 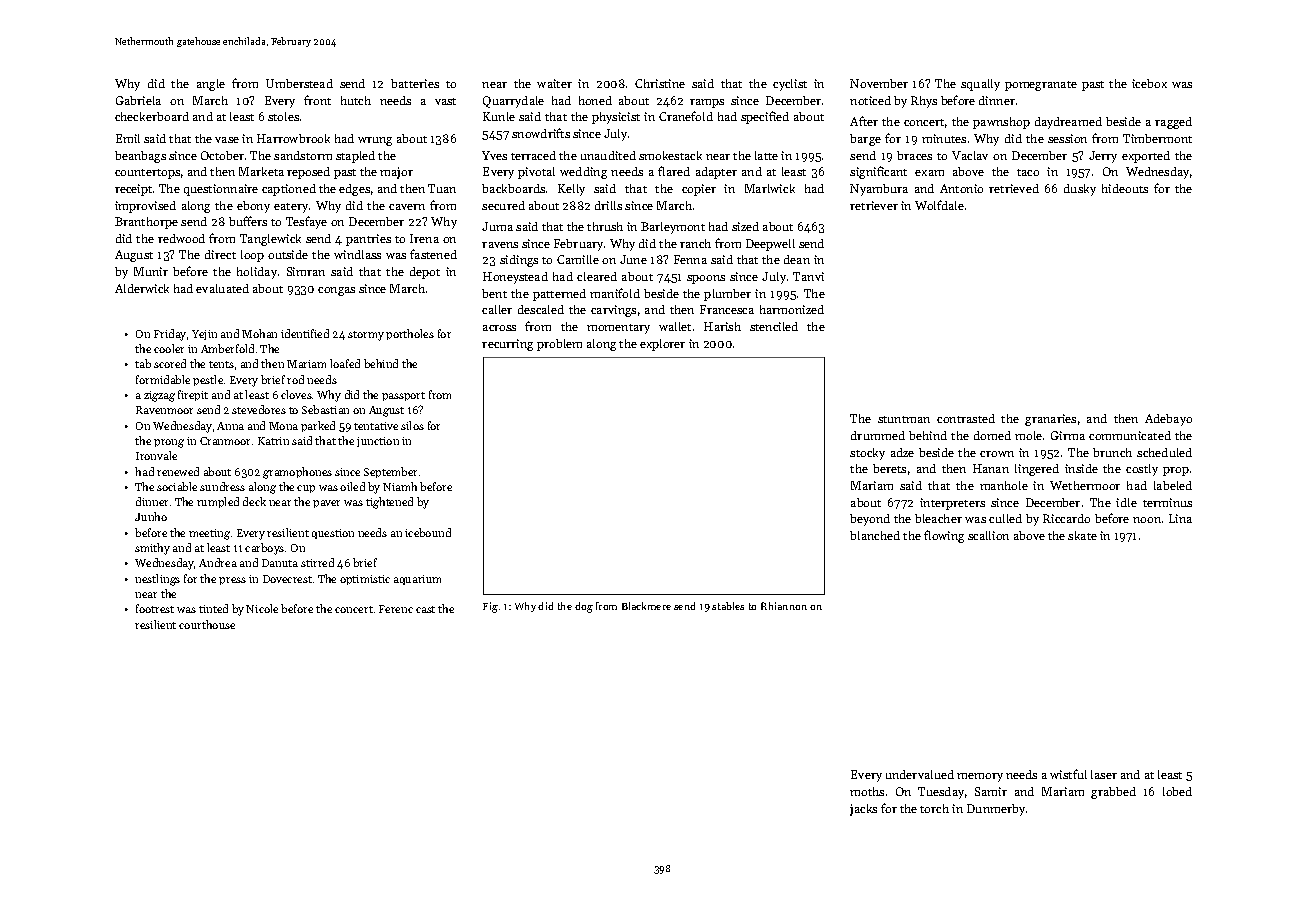 I want to click on batteries, so click(x=415, y=83).
